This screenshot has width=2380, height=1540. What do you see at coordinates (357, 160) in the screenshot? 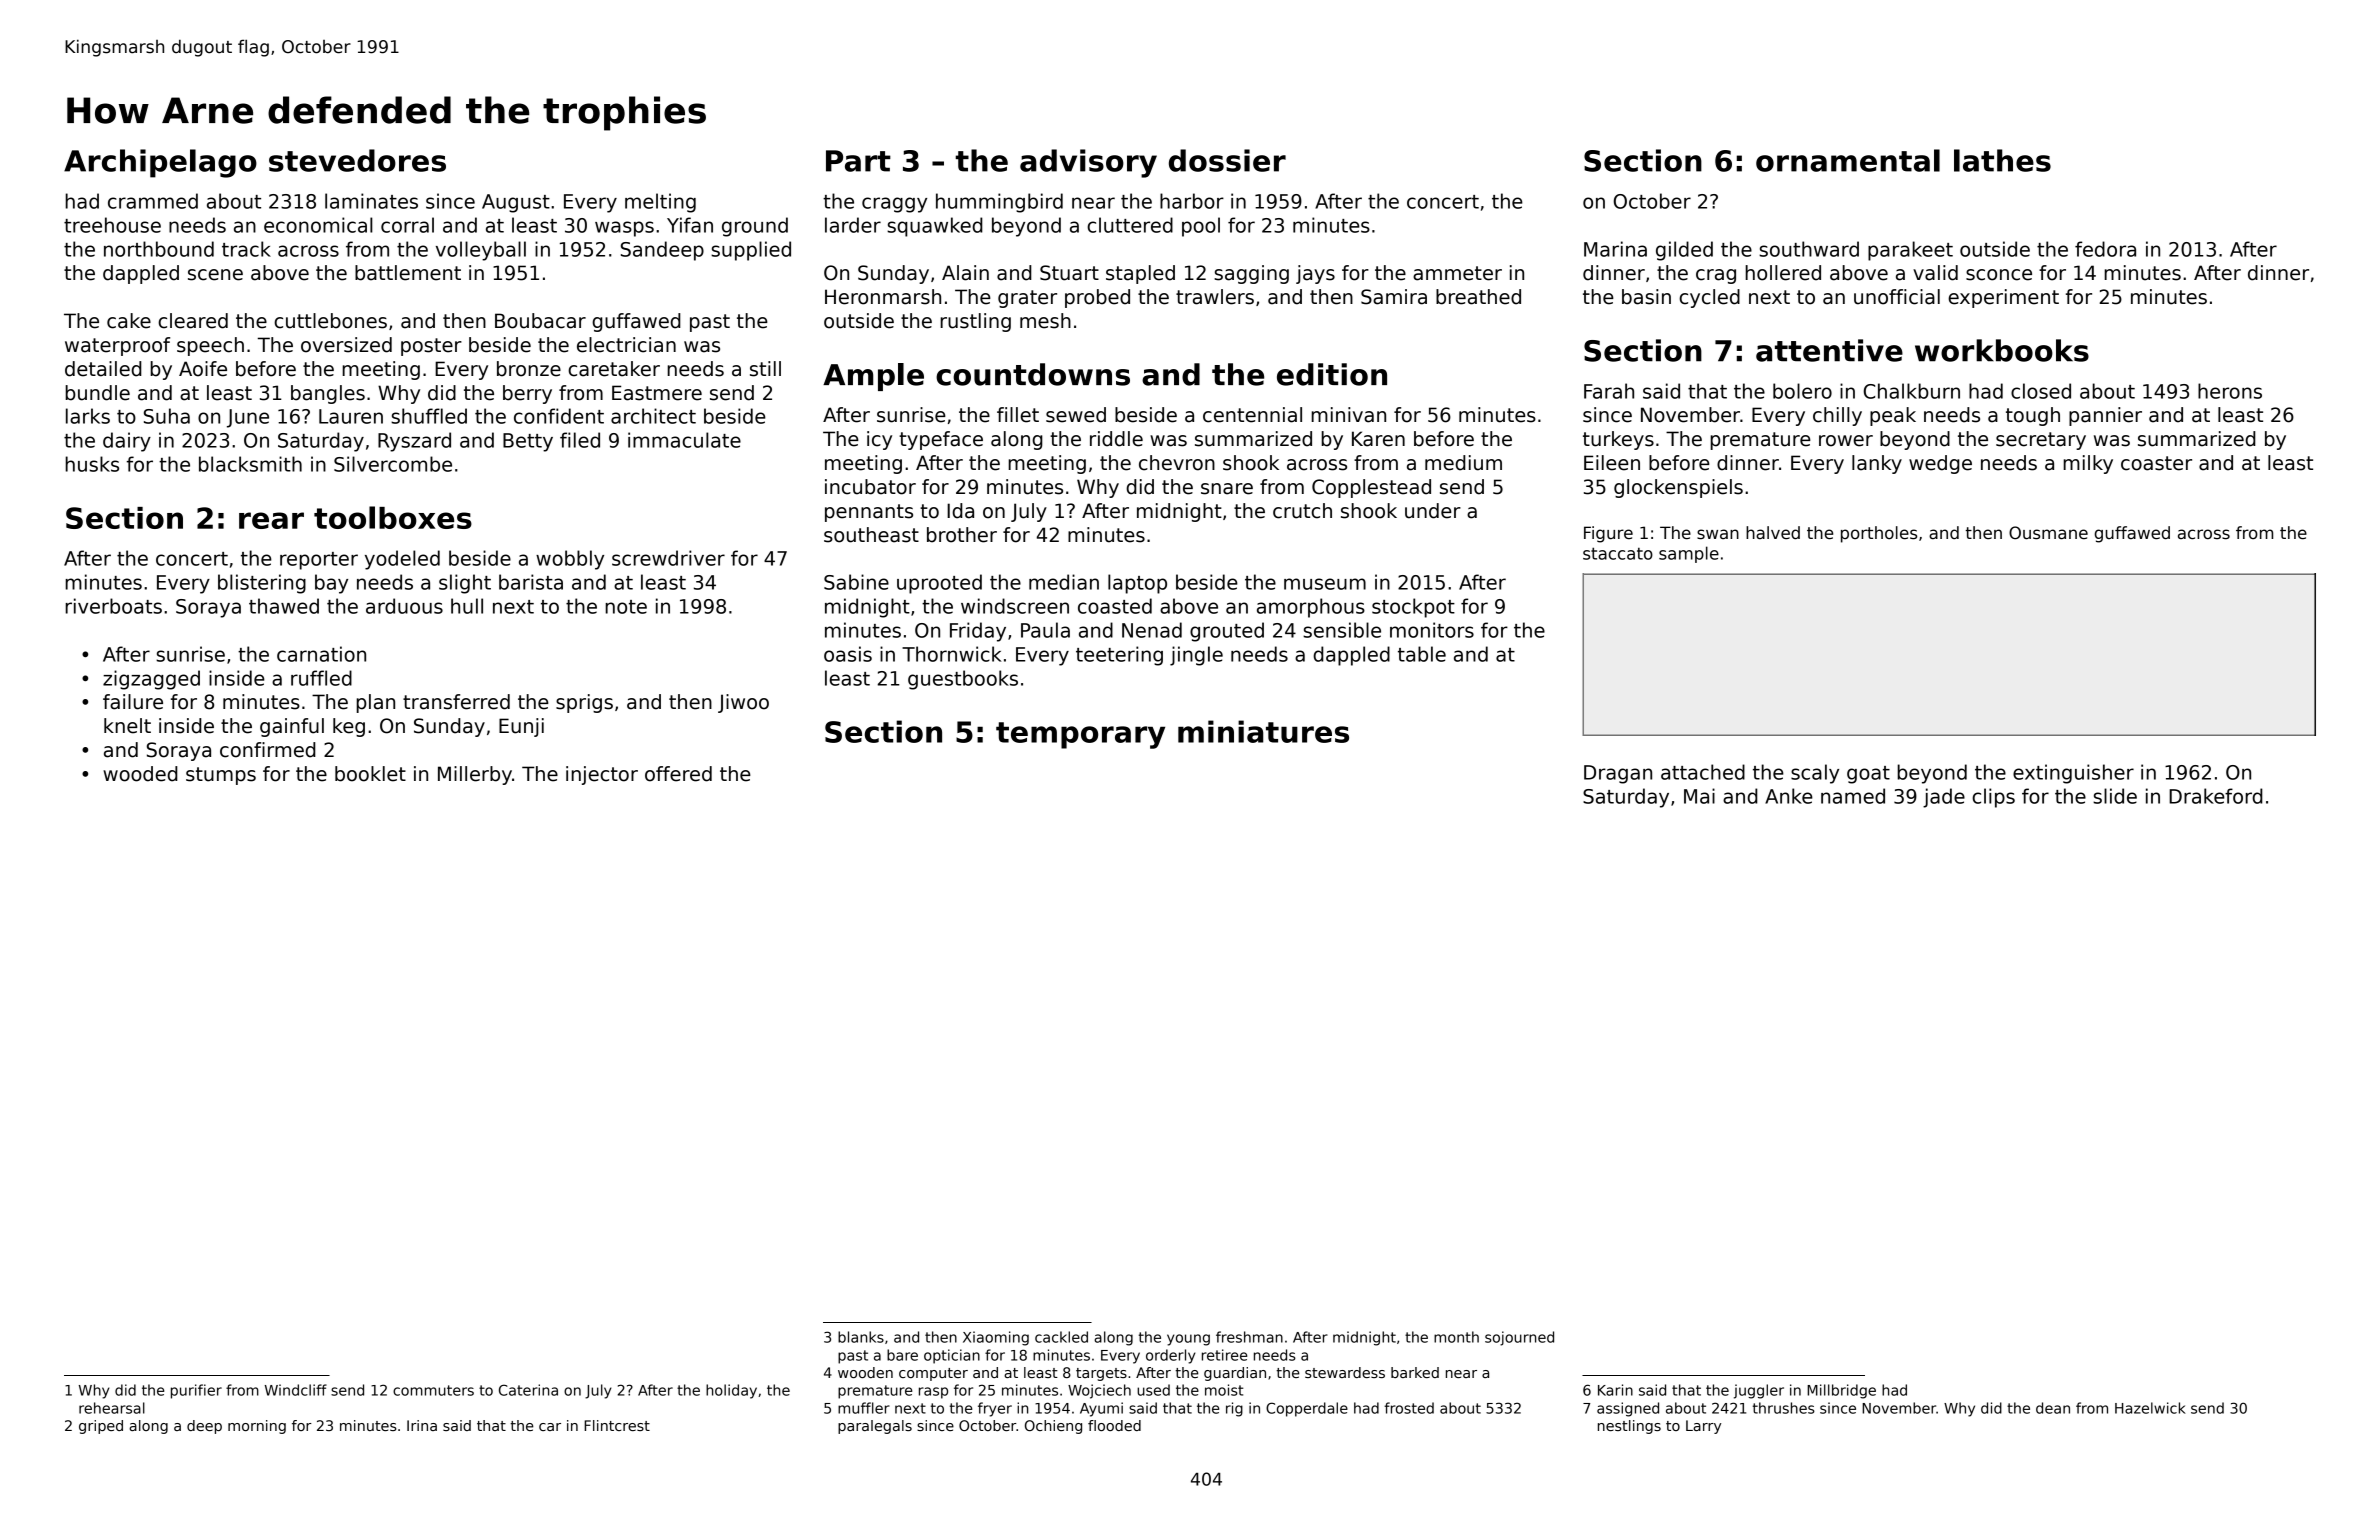
I see `stevedores` at bounding box center [357, 160].
